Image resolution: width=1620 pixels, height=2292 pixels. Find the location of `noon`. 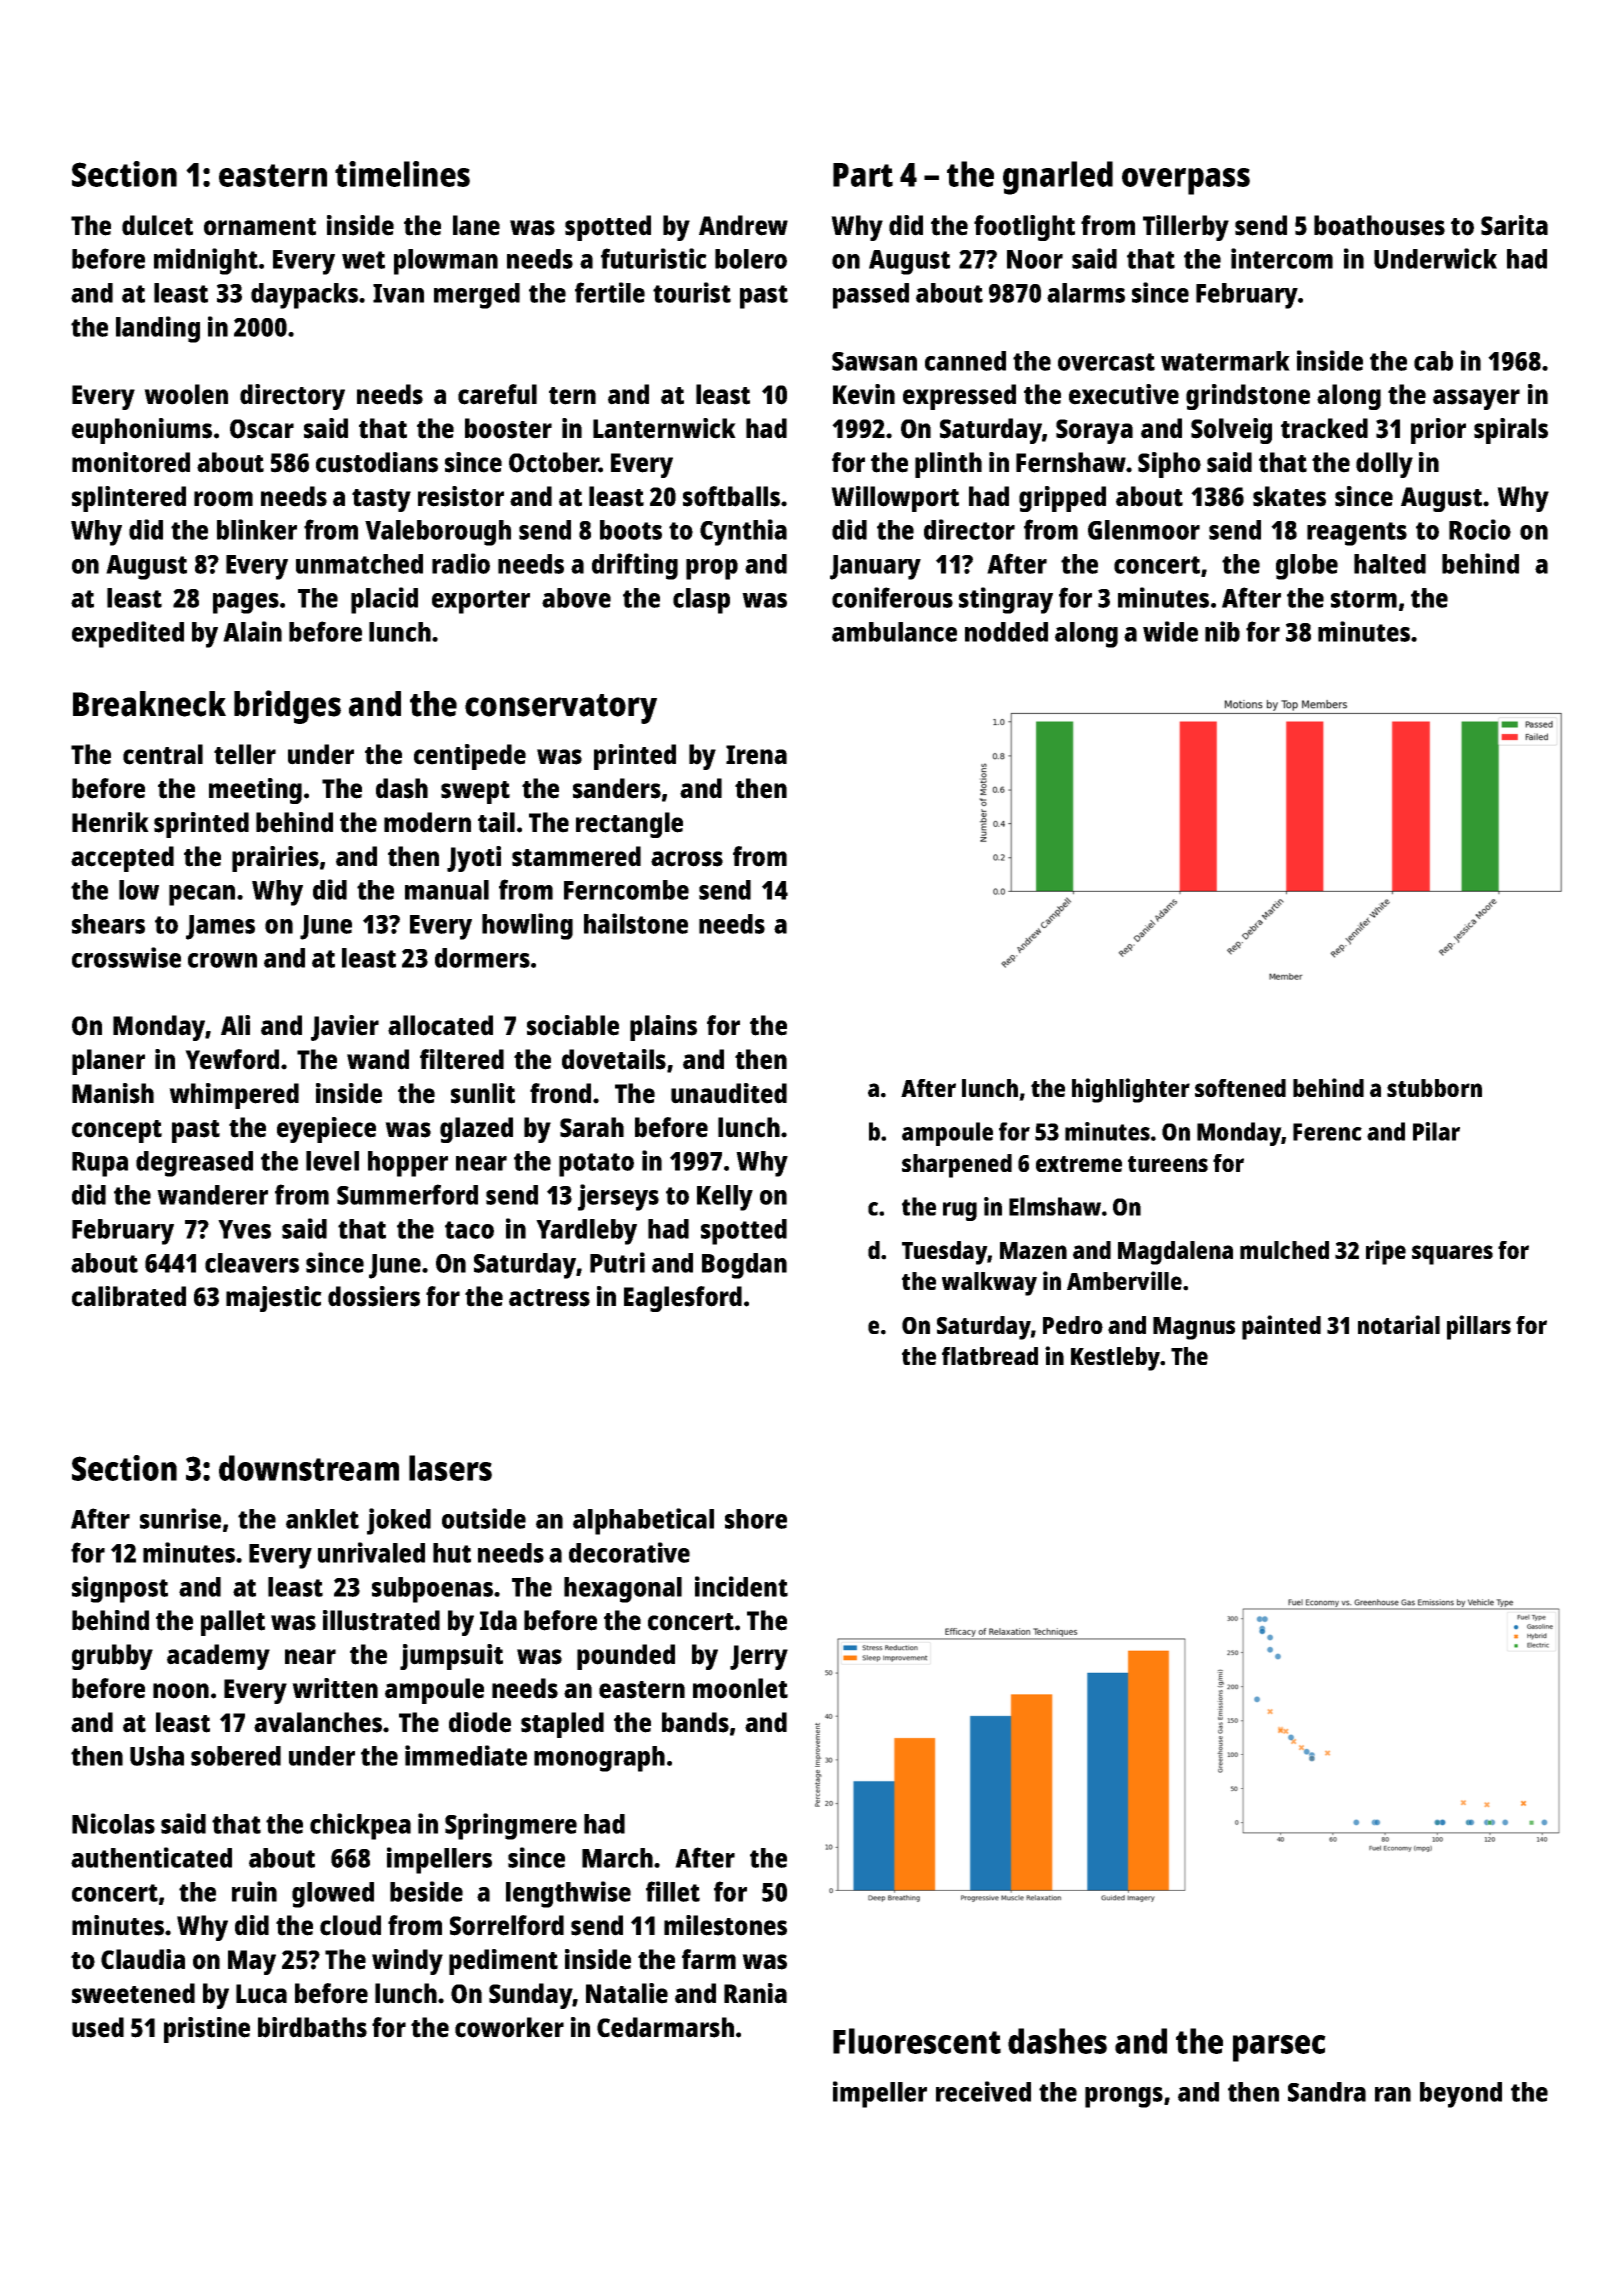

noon is located at coordinates (181, 1691).
